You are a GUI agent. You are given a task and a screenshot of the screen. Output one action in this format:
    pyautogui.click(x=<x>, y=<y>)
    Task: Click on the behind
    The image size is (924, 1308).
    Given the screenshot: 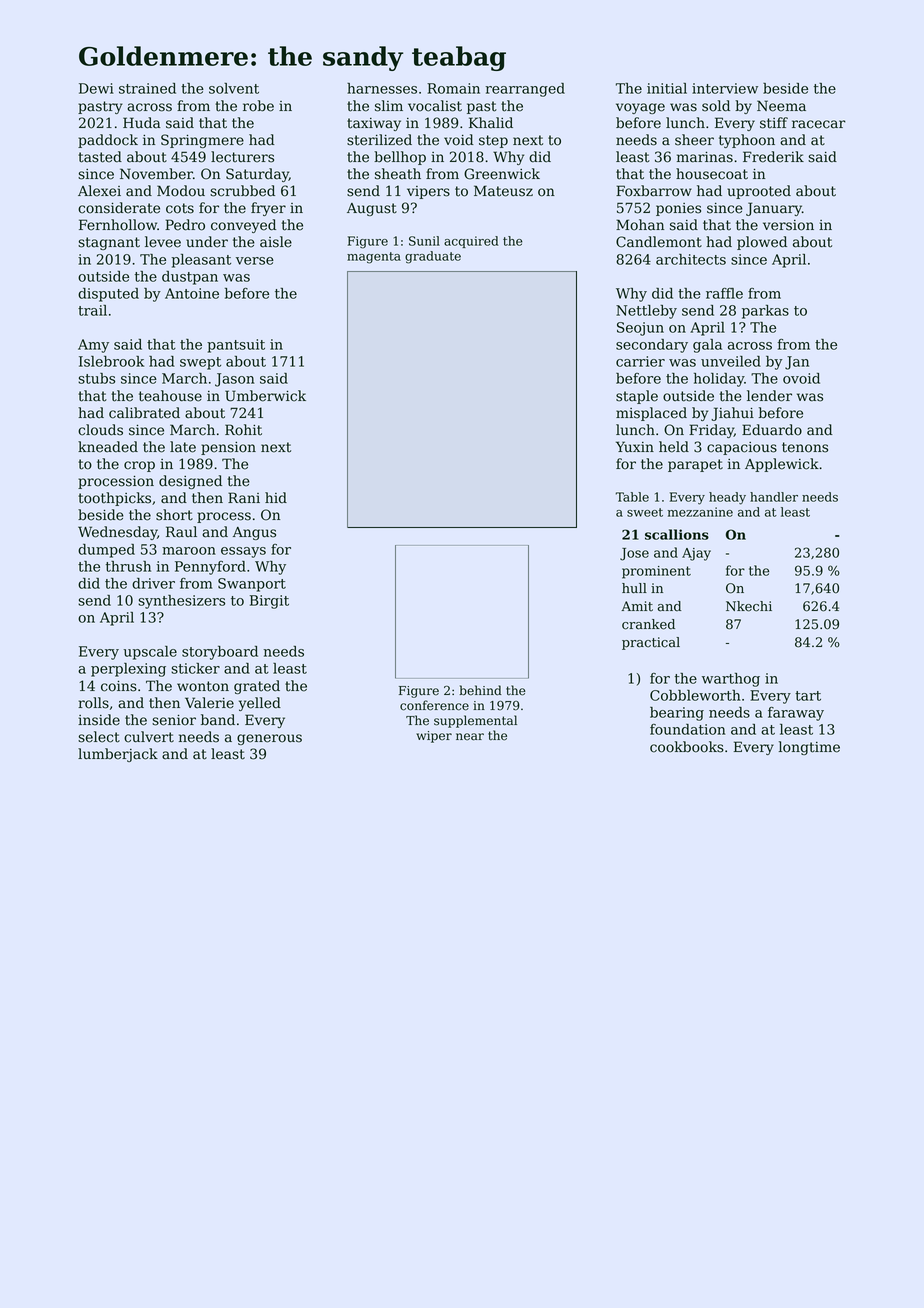 What is the action you would take?
    pyautogui.click(x=480, y=690)
